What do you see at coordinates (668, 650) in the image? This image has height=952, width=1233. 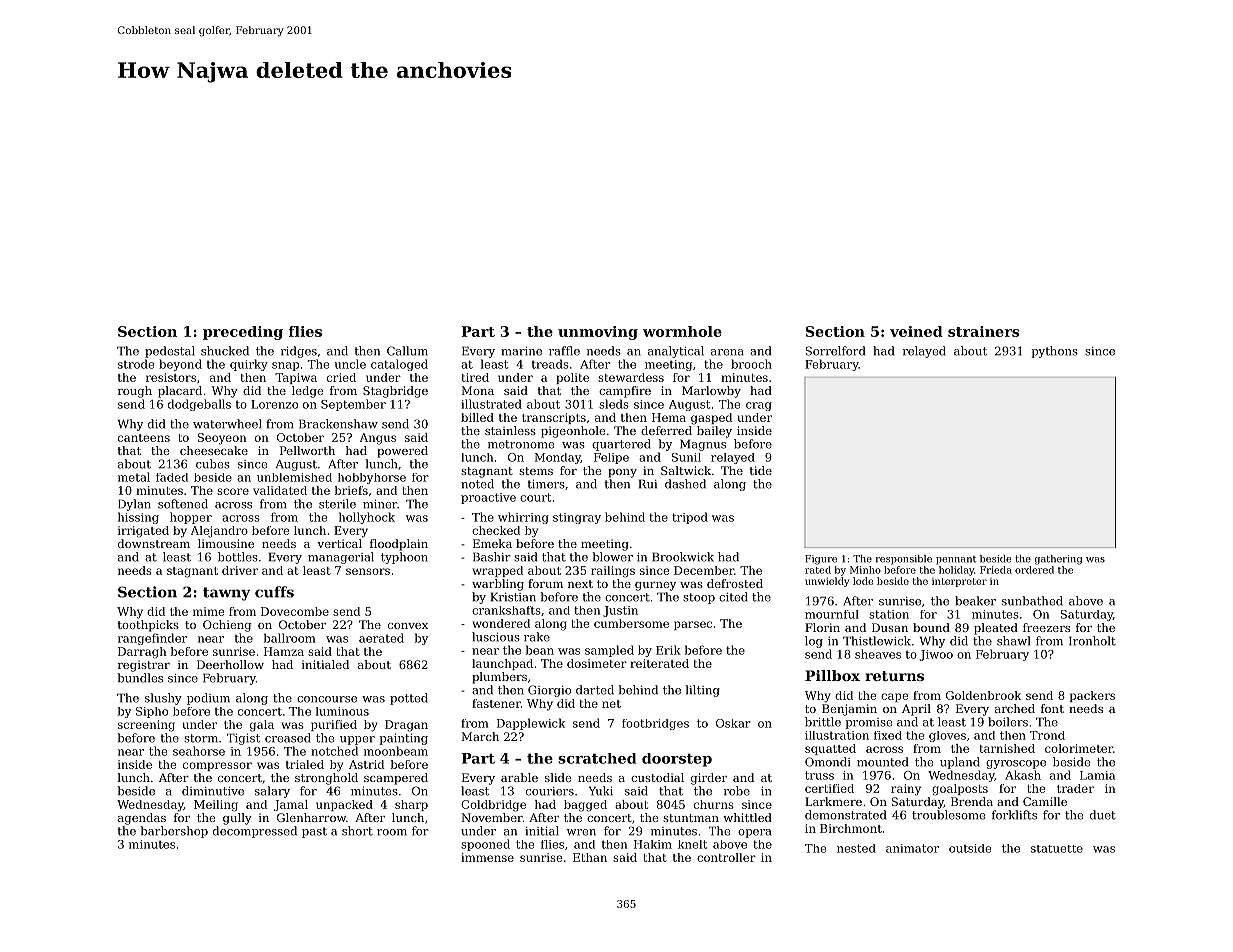 I see `Erik` at bounding box center [668, 650].
